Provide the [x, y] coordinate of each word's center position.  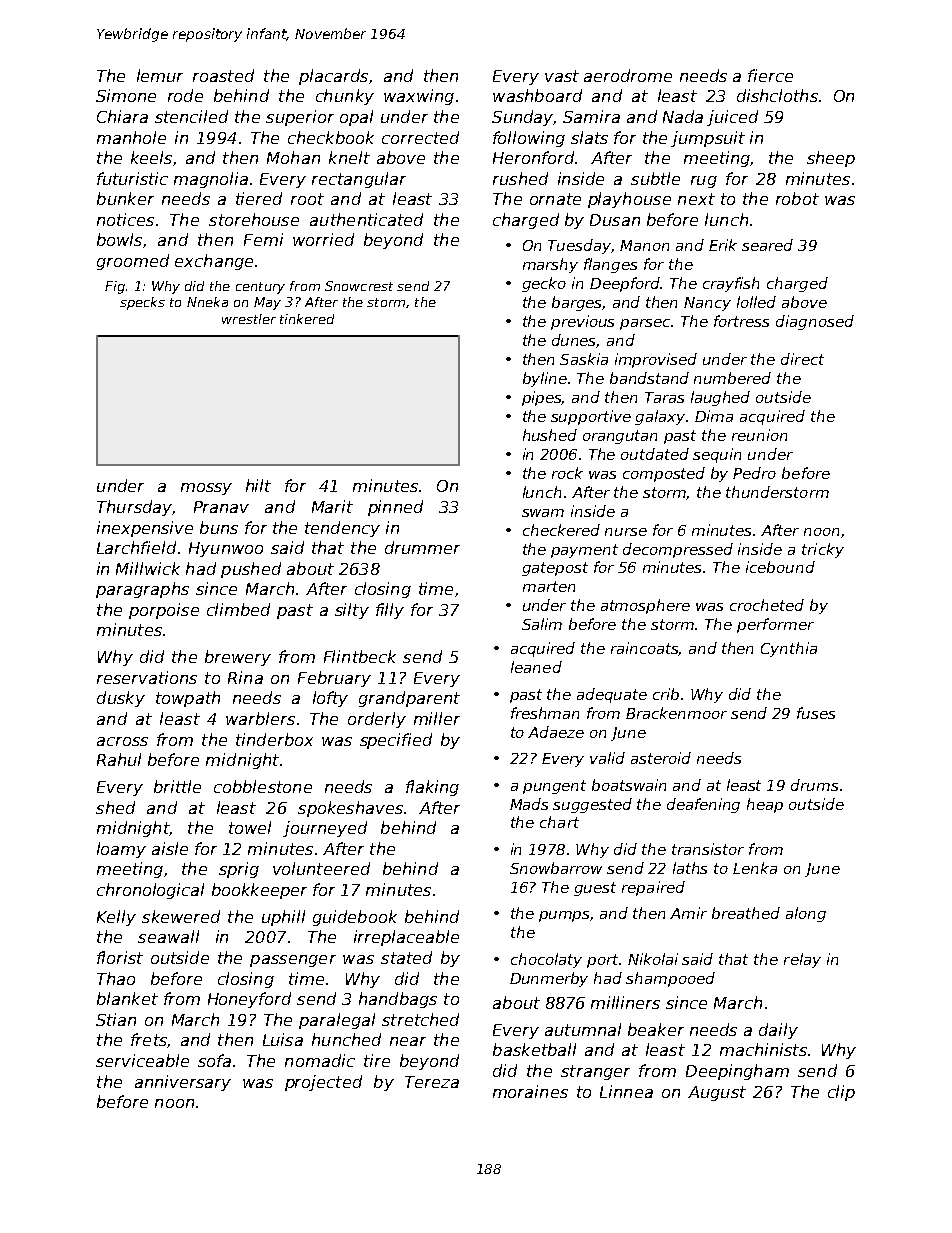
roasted [223, 75]
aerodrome [628, 75]
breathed [746, 913]
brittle [177, 786]
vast [562, 76]
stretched [420, 1019]
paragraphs [142, 590]
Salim [542, 624]
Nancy [707, 304]
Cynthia [789, 649]
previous [582, 322]
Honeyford [249, 1000]
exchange [214, 262]
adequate [612, 695]
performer [775, 625]
